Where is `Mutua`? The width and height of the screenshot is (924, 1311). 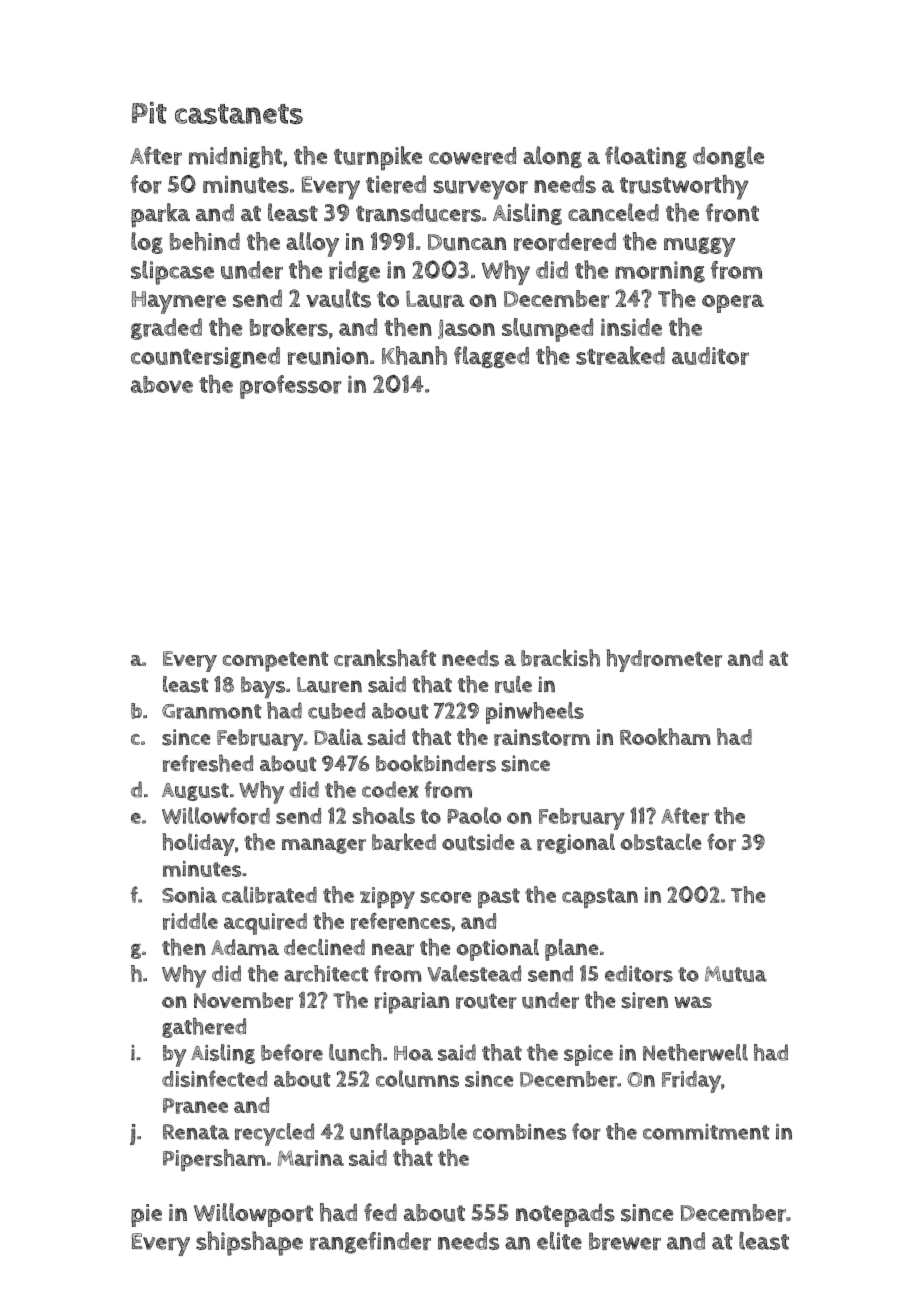
Mutua is located at coordinates (736, 974).
